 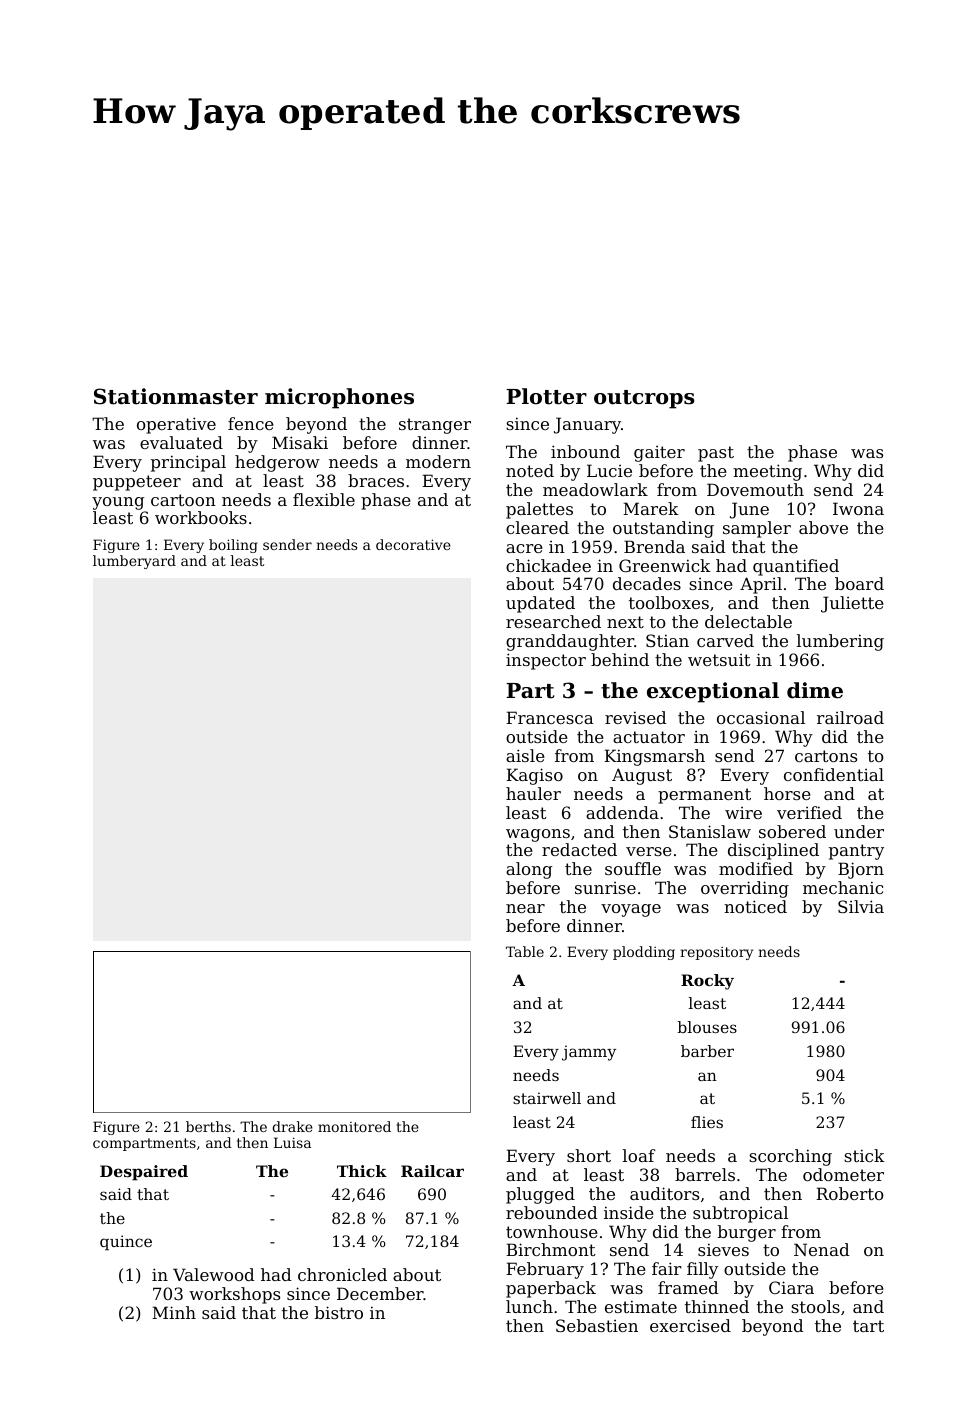 What do you see at coordinates (176, 396) in the screenshot?
I see `Stationmaster` at bounding box center [176, 396].
